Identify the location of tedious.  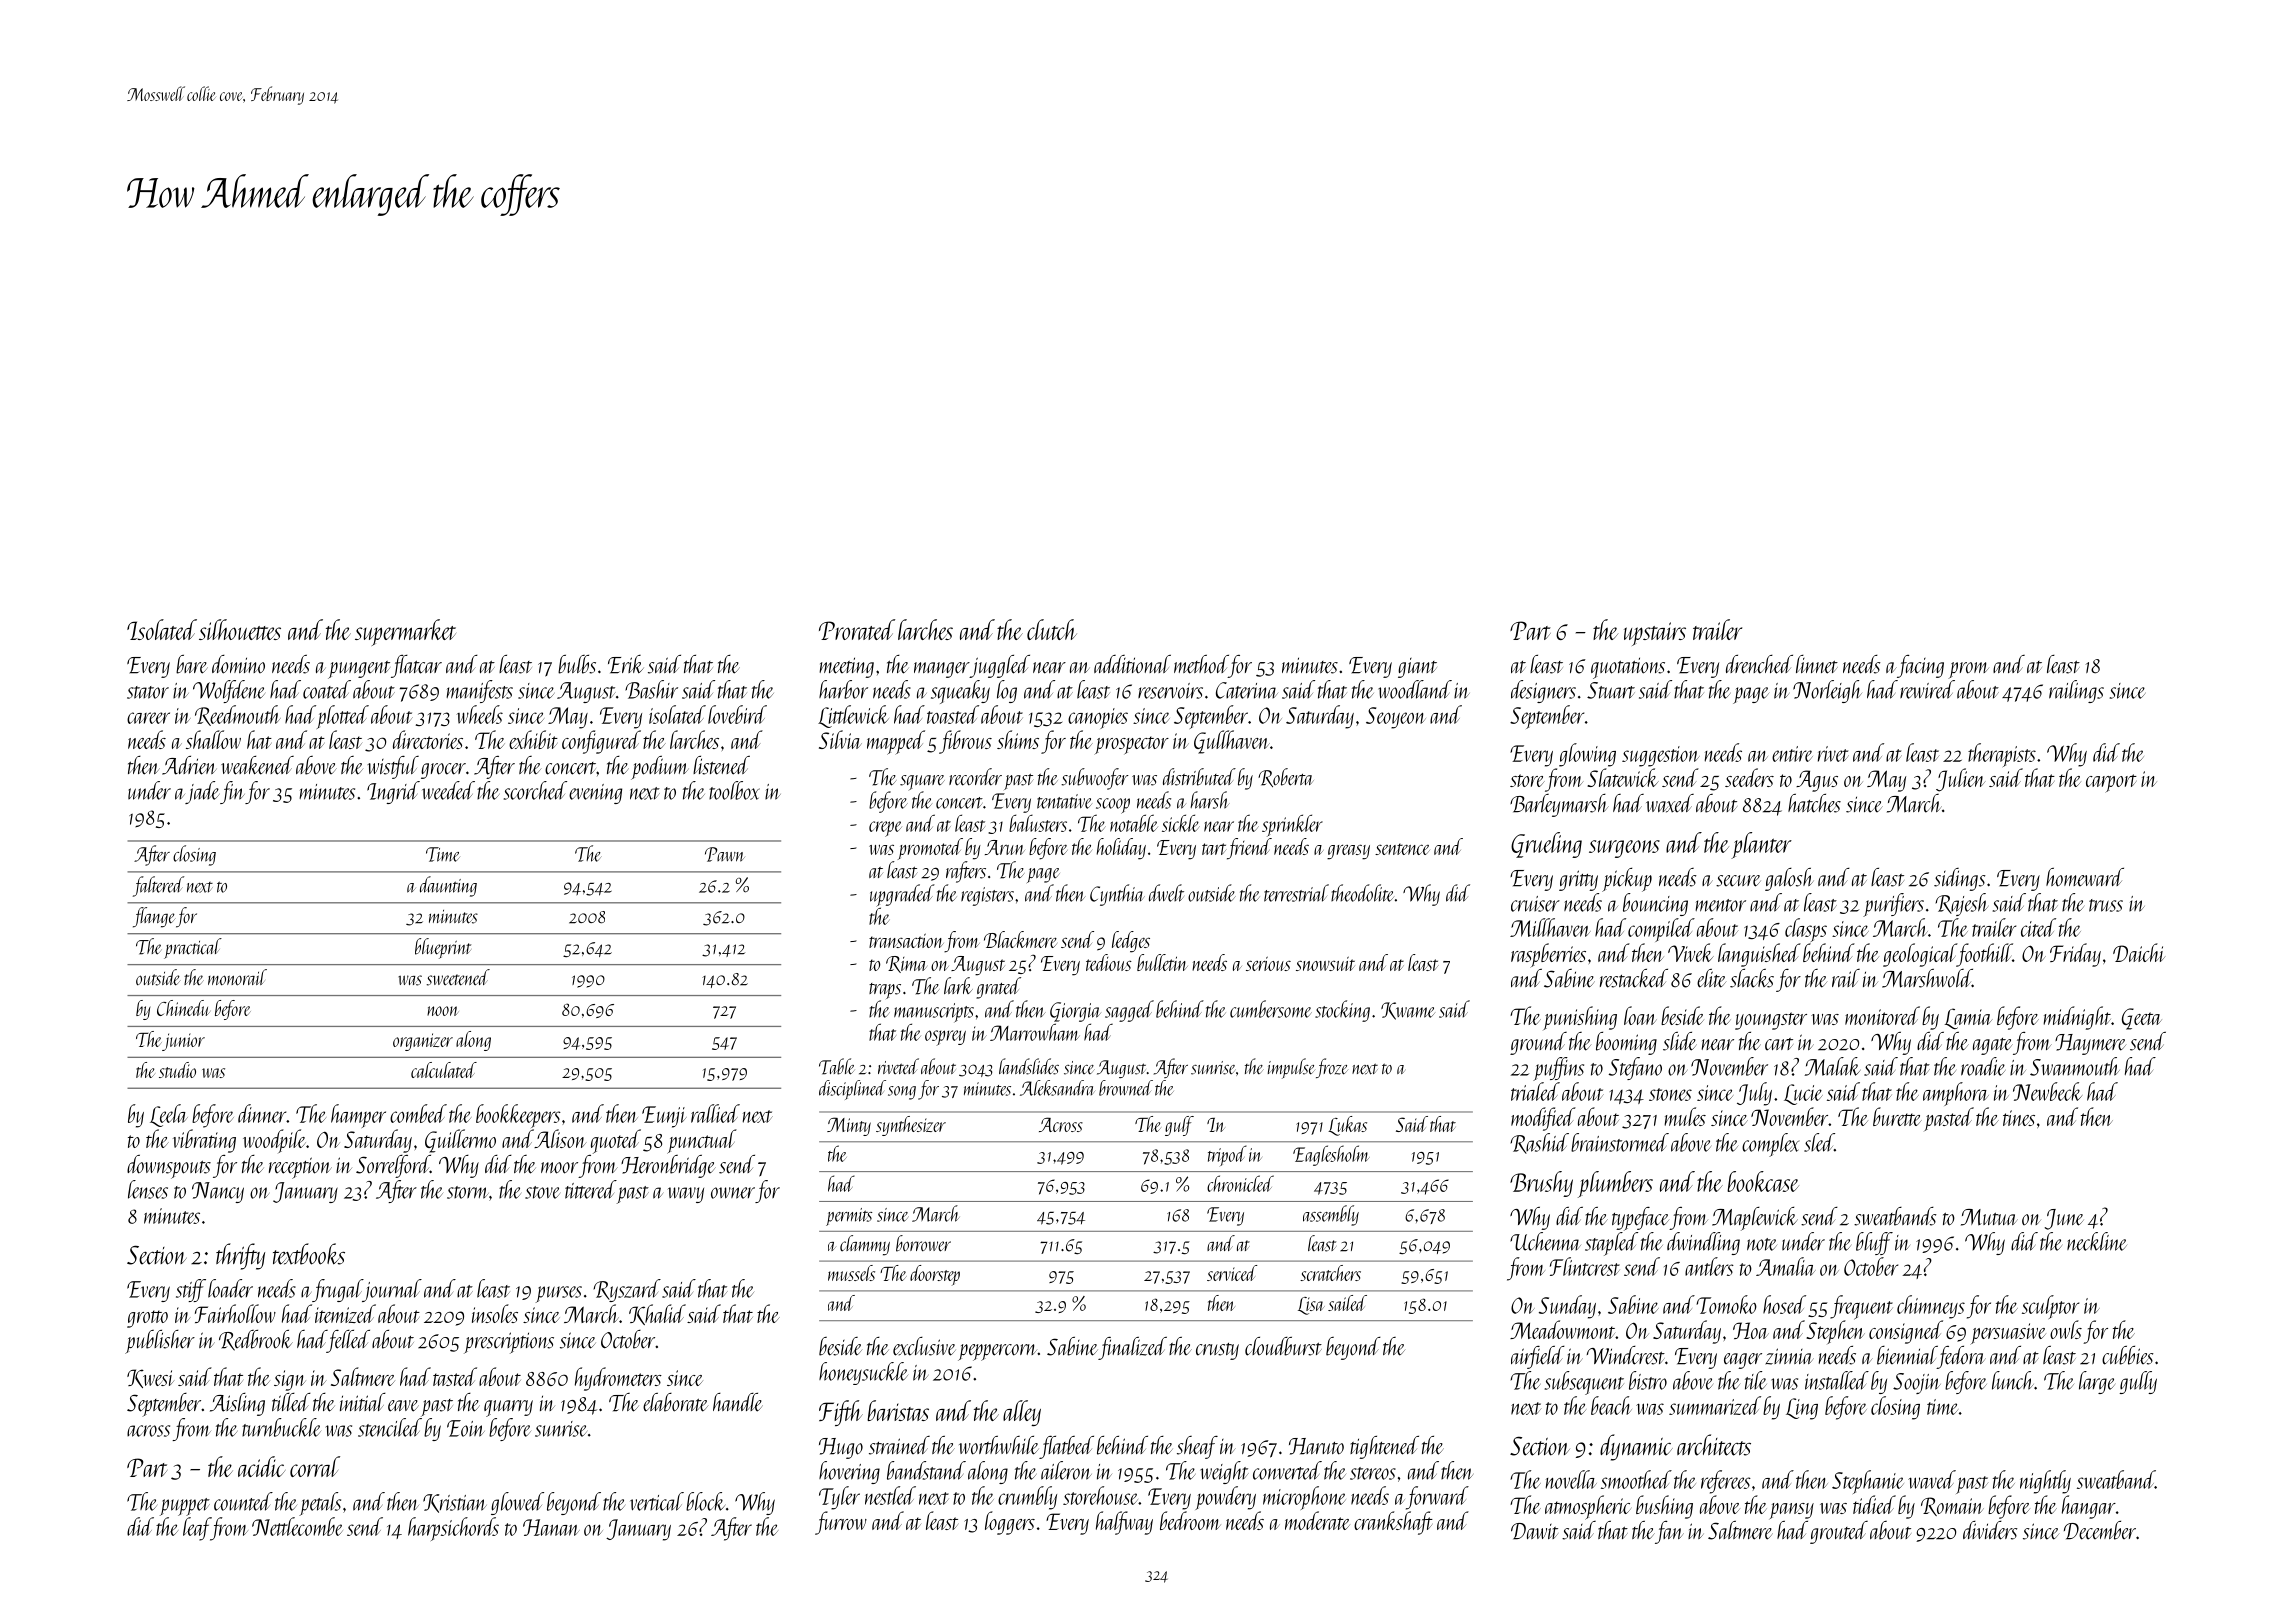
(1109, 962).
